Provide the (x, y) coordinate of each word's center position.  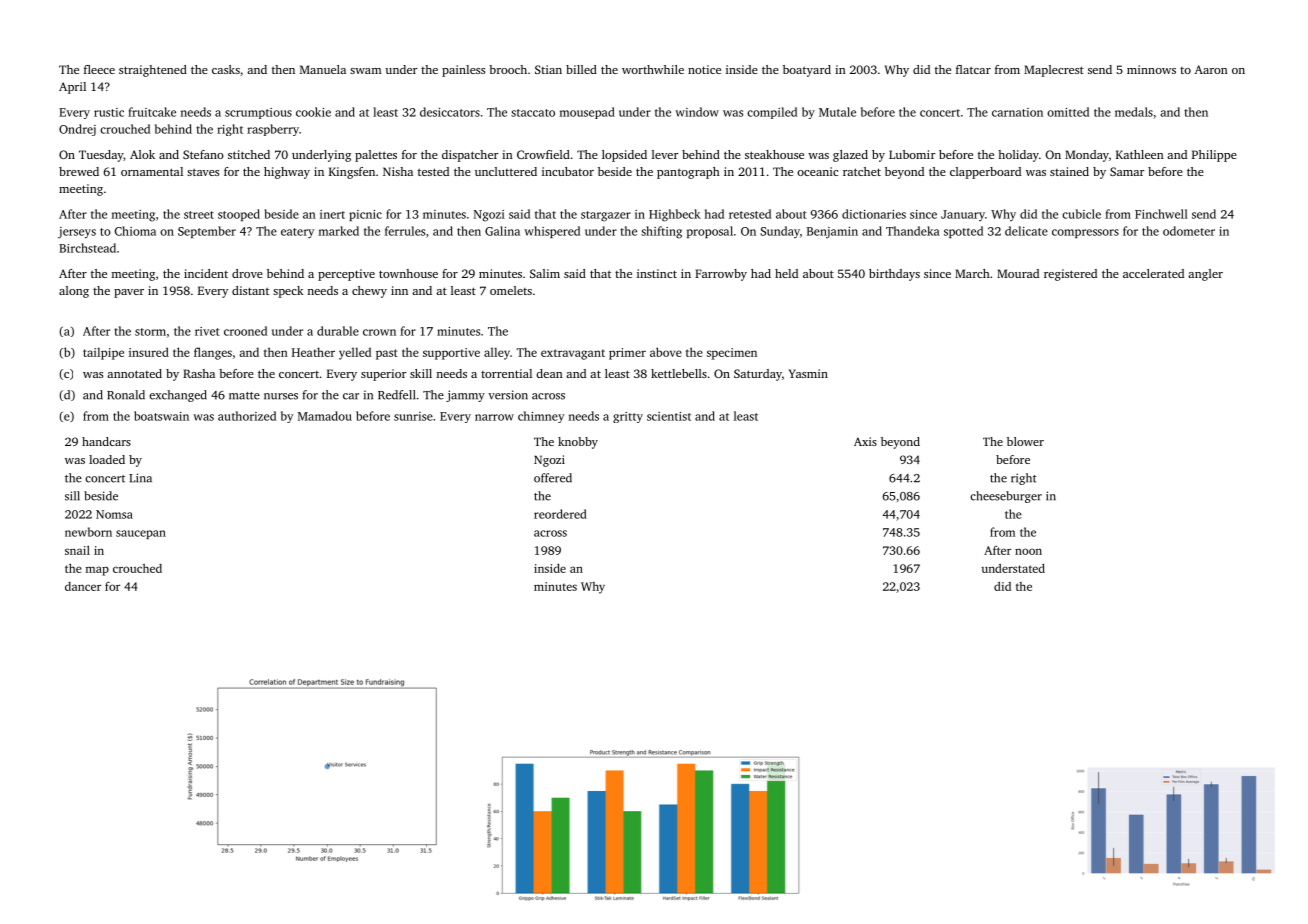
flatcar (973, 69)
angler (1205, 275)
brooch (508, 69)
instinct (657, 273)
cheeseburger (1006, 497)
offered (553, 478)
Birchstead (87, 248)
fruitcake (152, 112)
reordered (560, 514)
